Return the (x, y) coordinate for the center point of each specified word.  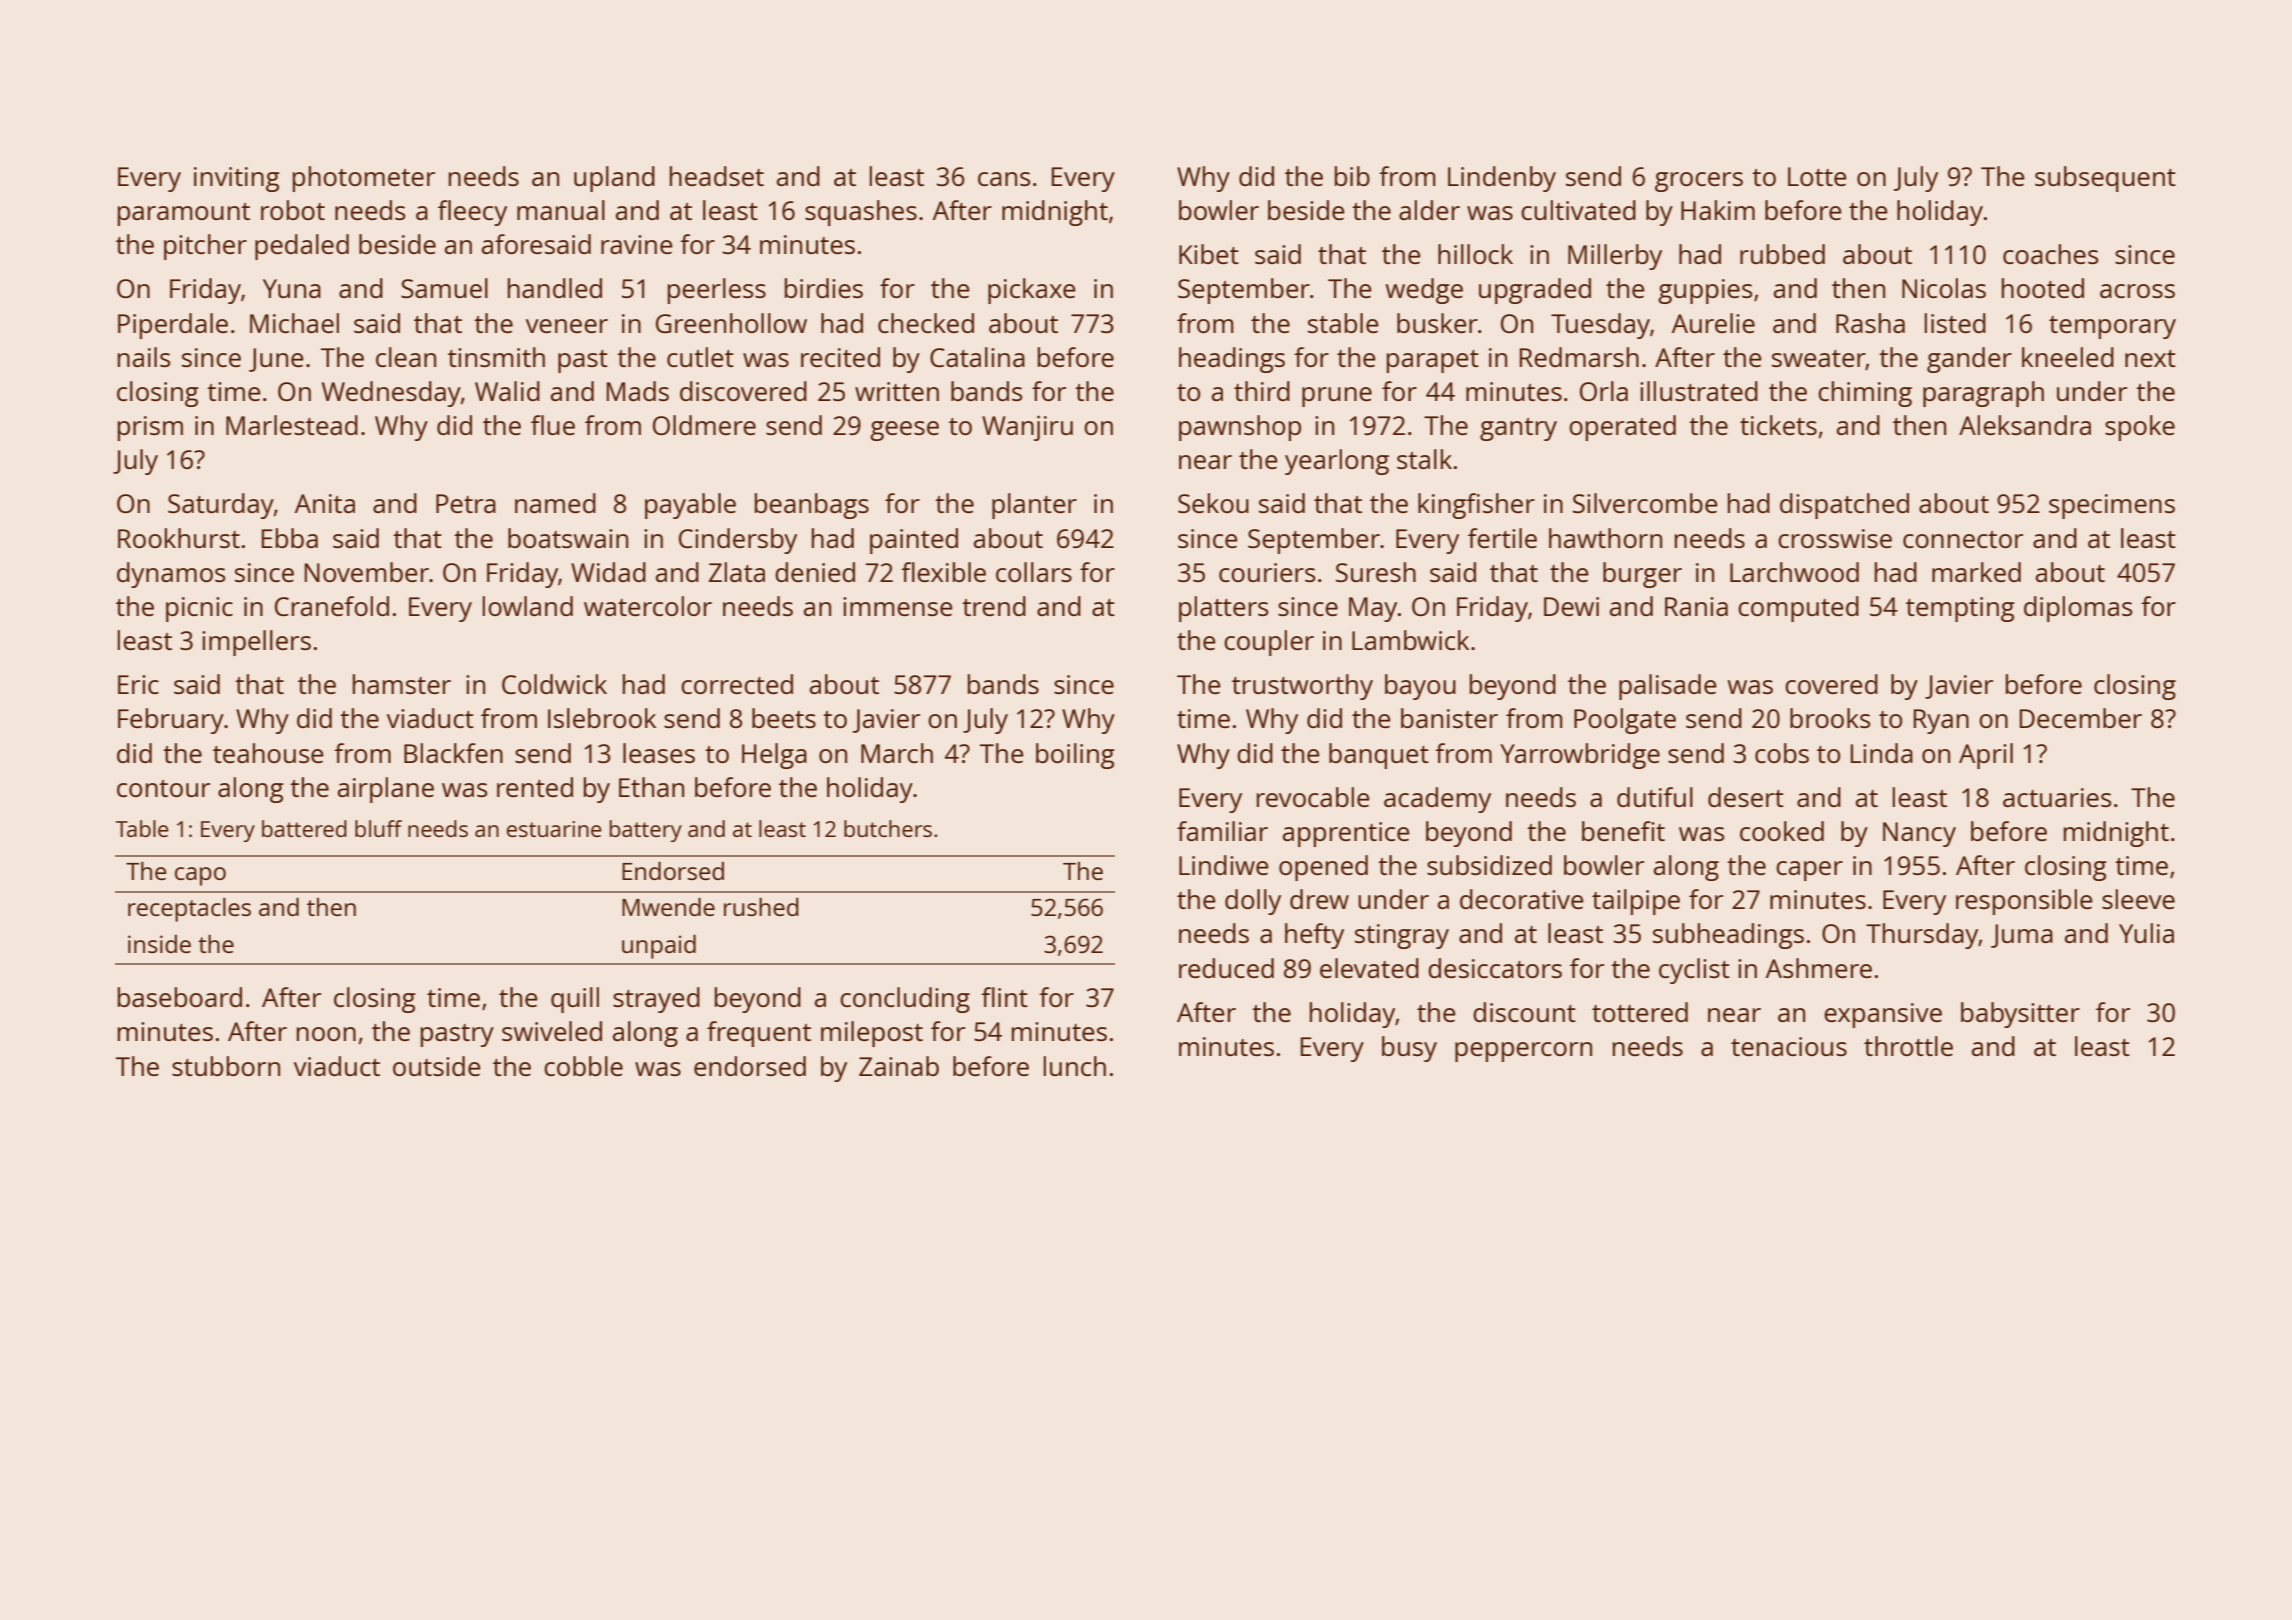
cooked (1782, 831)
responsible (2024, 902)
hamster (402, 684)
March (897, 753)
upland (614, 179)
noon (326, 1034)
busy (1409, 1049)
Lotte (1817, 176)
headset (717, 176)
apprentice (1346, 834)
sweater (1819, 359)
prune (1337, 397)
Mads (638, 391)
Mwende (668, 907)
